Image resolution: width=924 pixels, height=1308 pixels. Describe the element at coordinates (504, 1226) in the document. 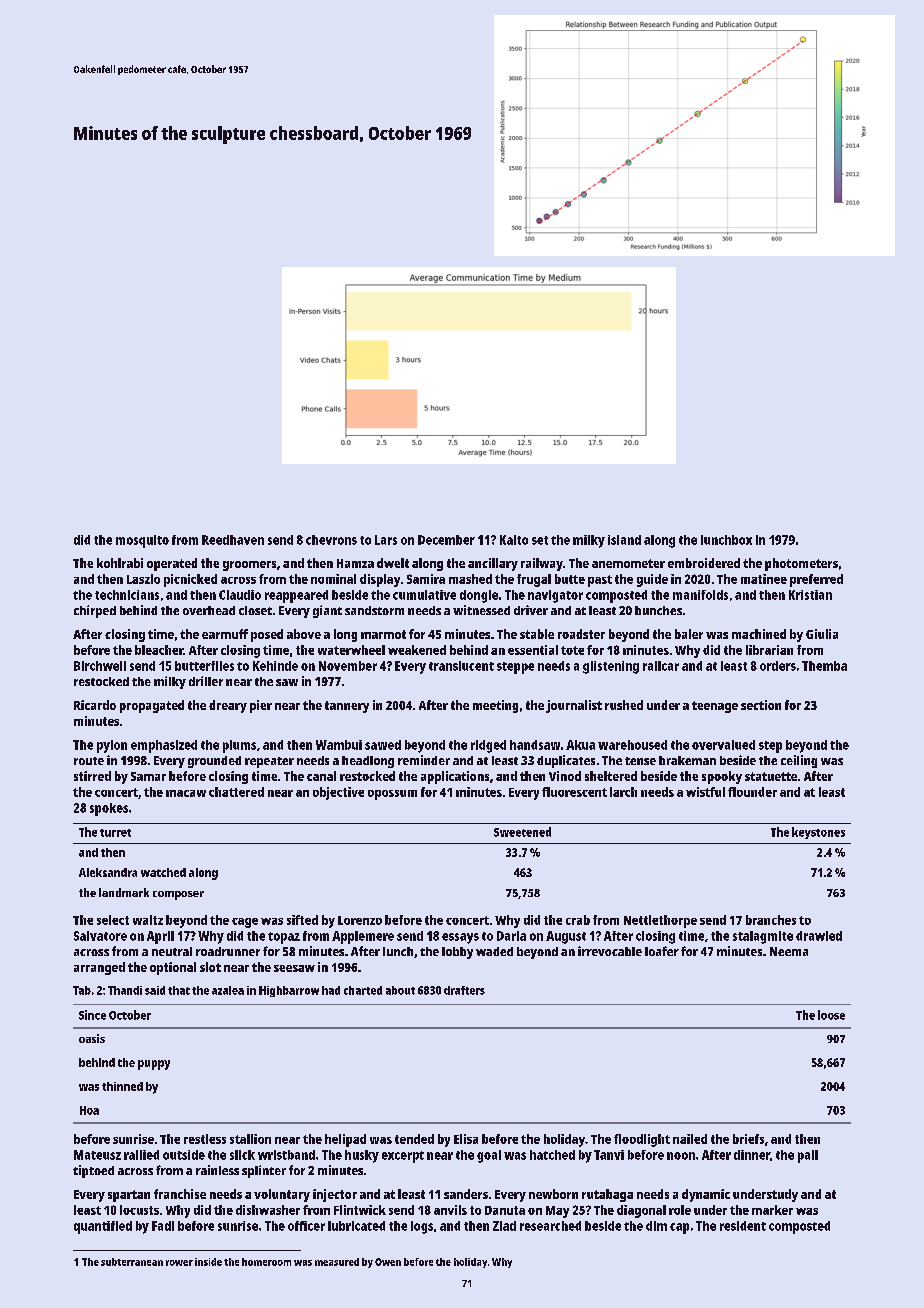

I see `Ziad` at that location.
